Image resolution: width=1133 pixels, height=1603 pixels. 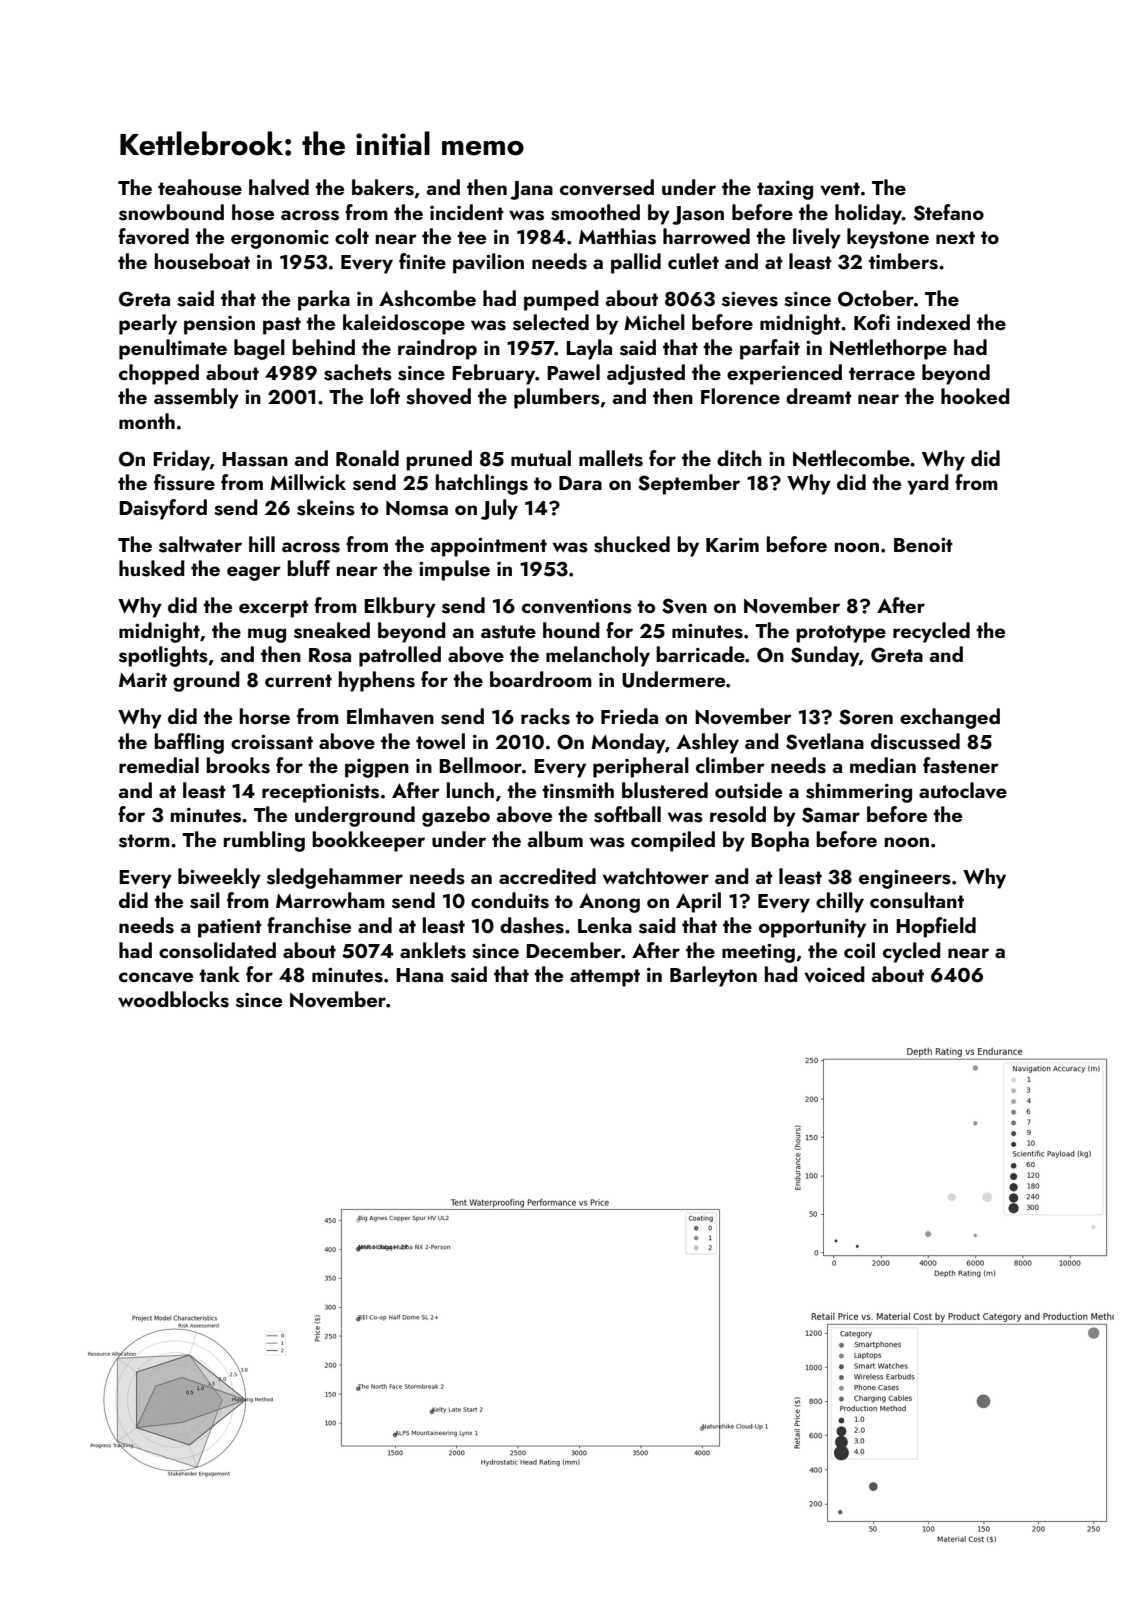 I want to click on exchanged, so click(x=950, y=718).
